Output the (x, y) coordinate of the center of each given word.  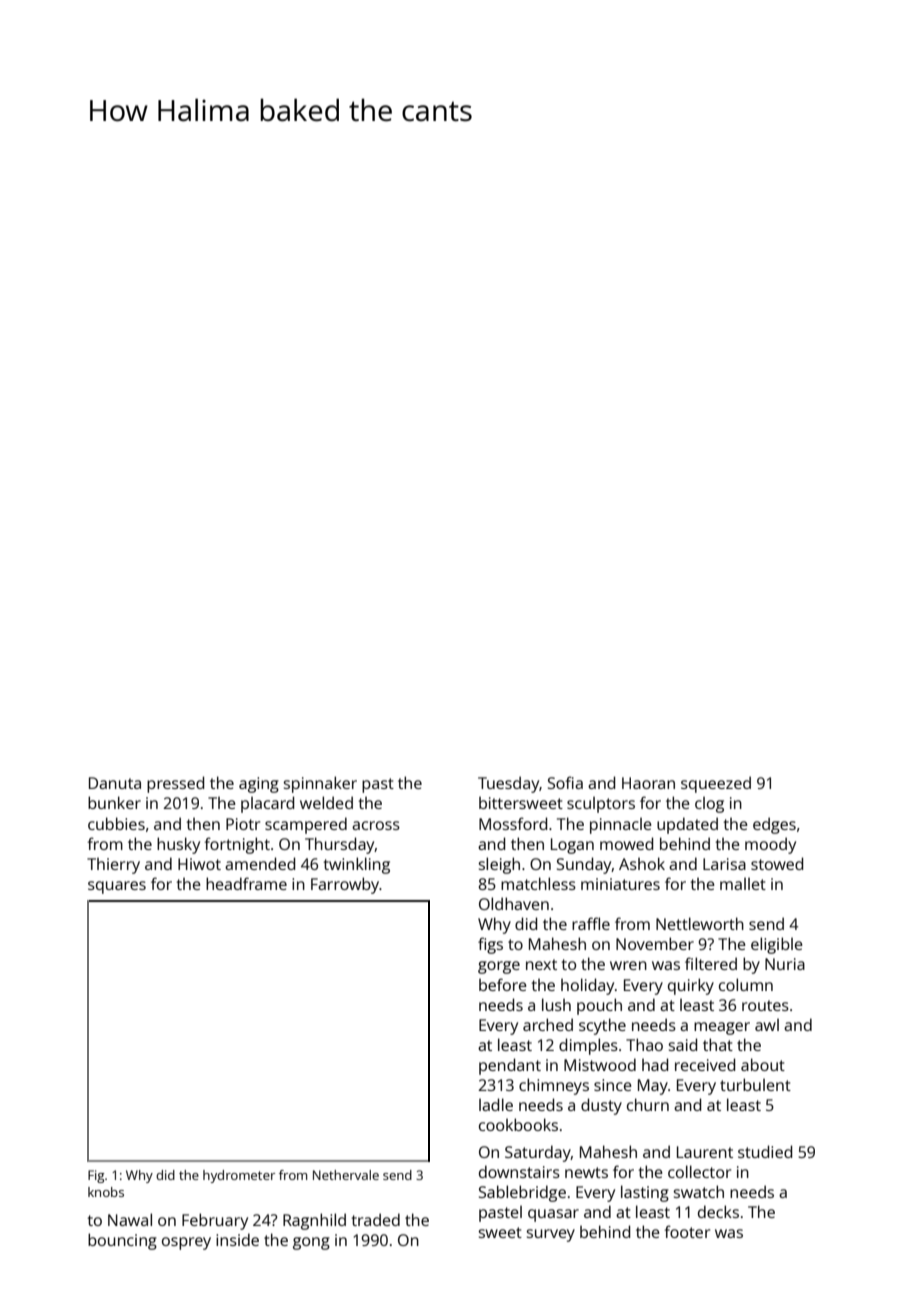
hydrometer (239, 1176)
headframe (246, 883)
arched (548, 1024)
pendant (510, 1066)
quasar (553, 1215)
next (541, 964)
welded (326, 802)
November (655, 943)
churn (648, 1104)
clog (709, 805)
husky (178, 845)
